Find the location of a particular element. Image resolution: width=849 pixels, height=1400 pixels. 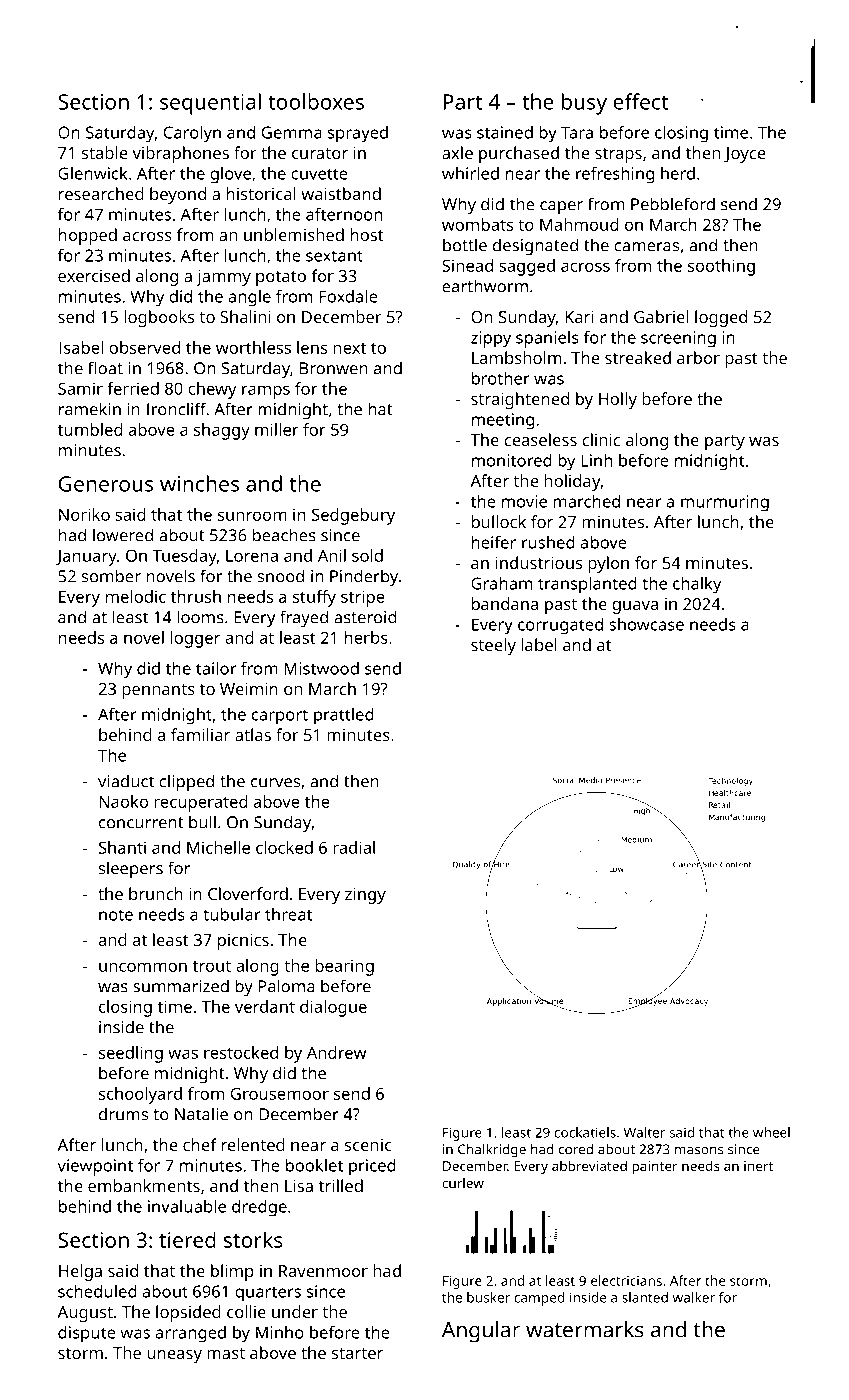

stable is located at coordinates (104, 152).
